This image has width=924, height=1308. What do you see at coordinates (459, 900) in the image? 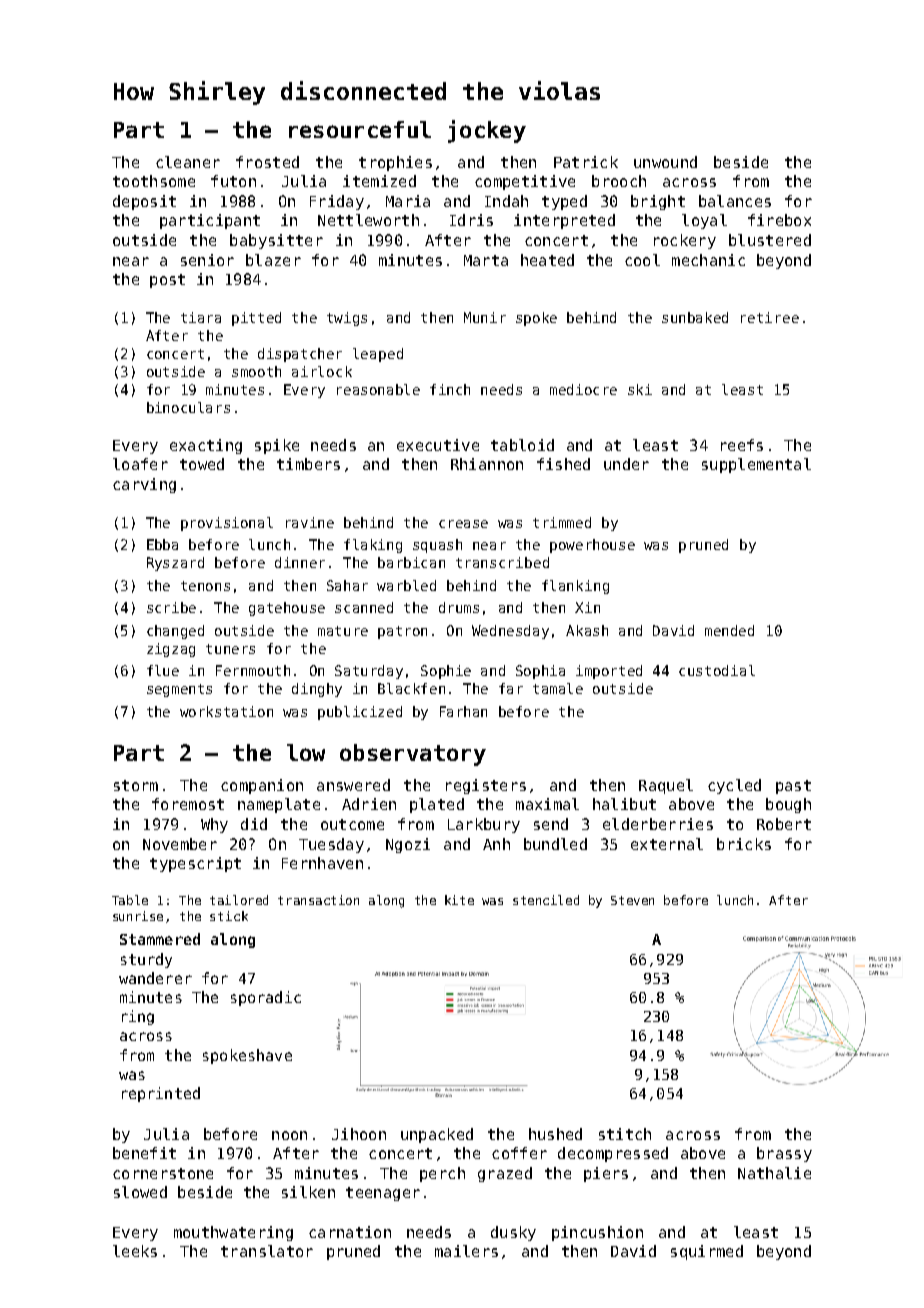
I see `kite` at bounding box center [459, 900].
